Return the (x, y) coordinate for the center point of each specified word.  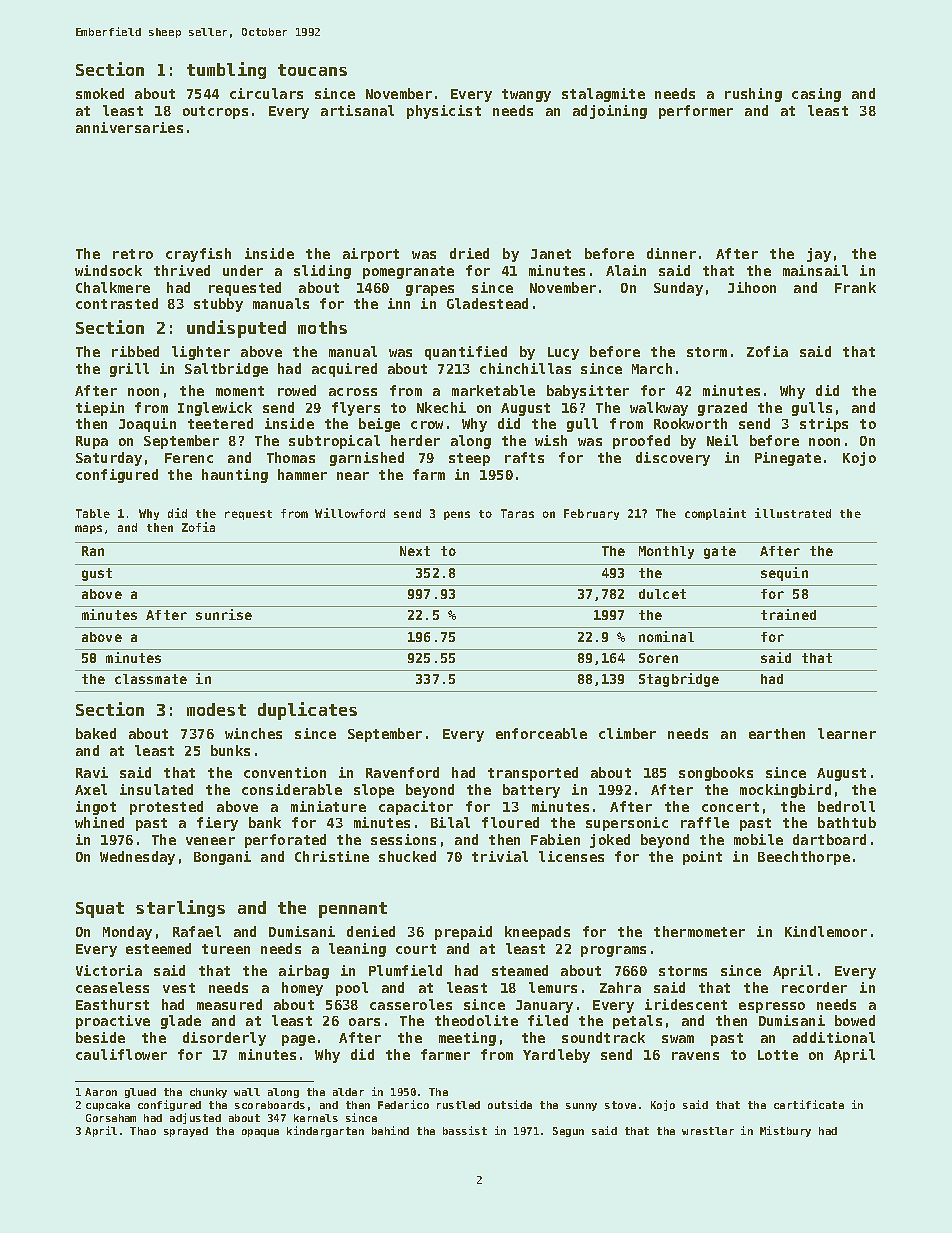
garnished (367, 459)
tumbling (226, 70)
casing (816, 95)
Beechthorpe (804, 858)
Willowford (350, 513)
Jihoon (752, 287)
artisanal (357, 110)
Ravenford (402, 772)
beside (100, 1037)
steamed (520, 970)
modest (216, 709)
